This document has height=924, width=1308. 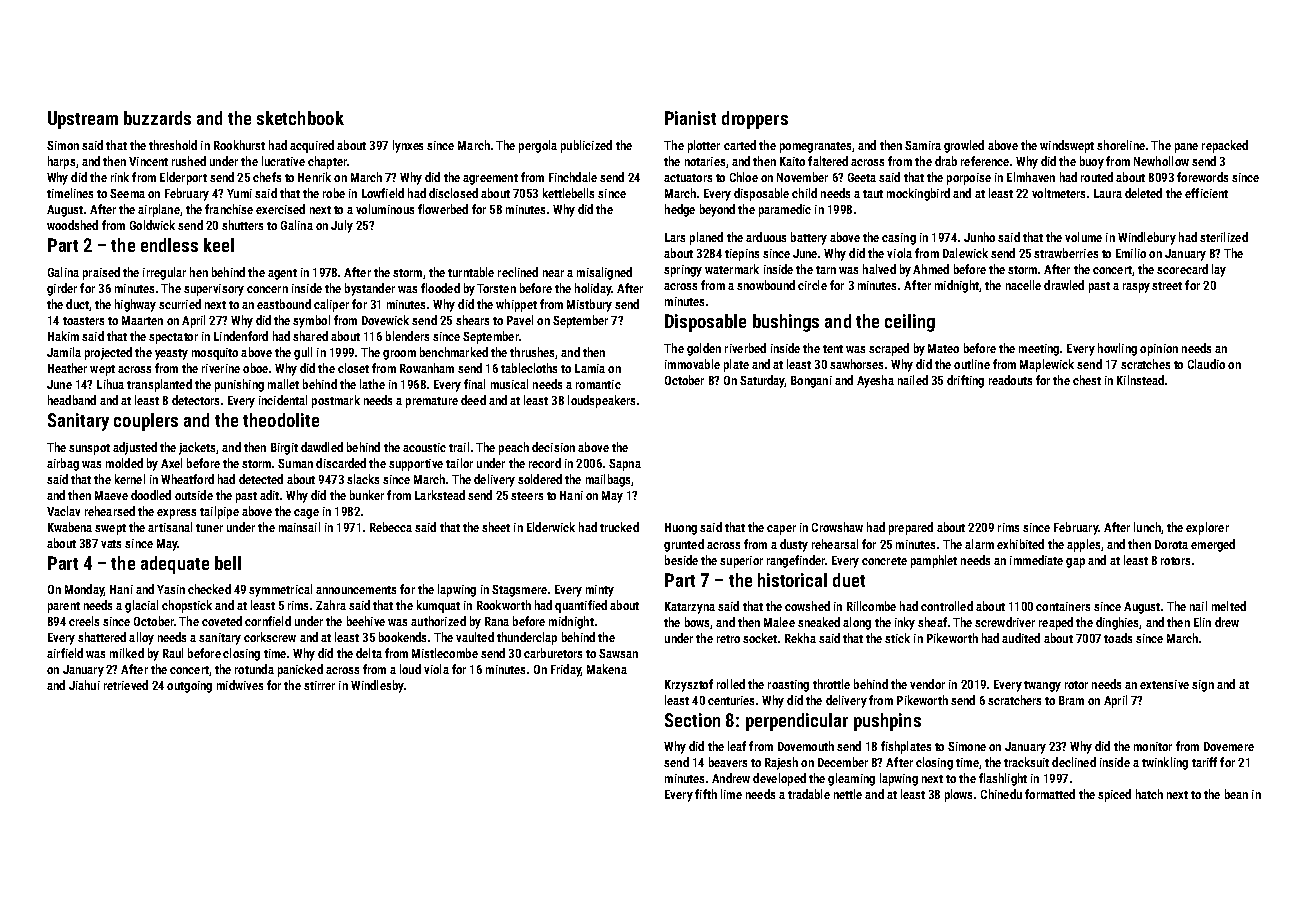 What do you see at coordinates (319, 685) in the document?
I see `stirrer` at bounding box center [319, 685].
